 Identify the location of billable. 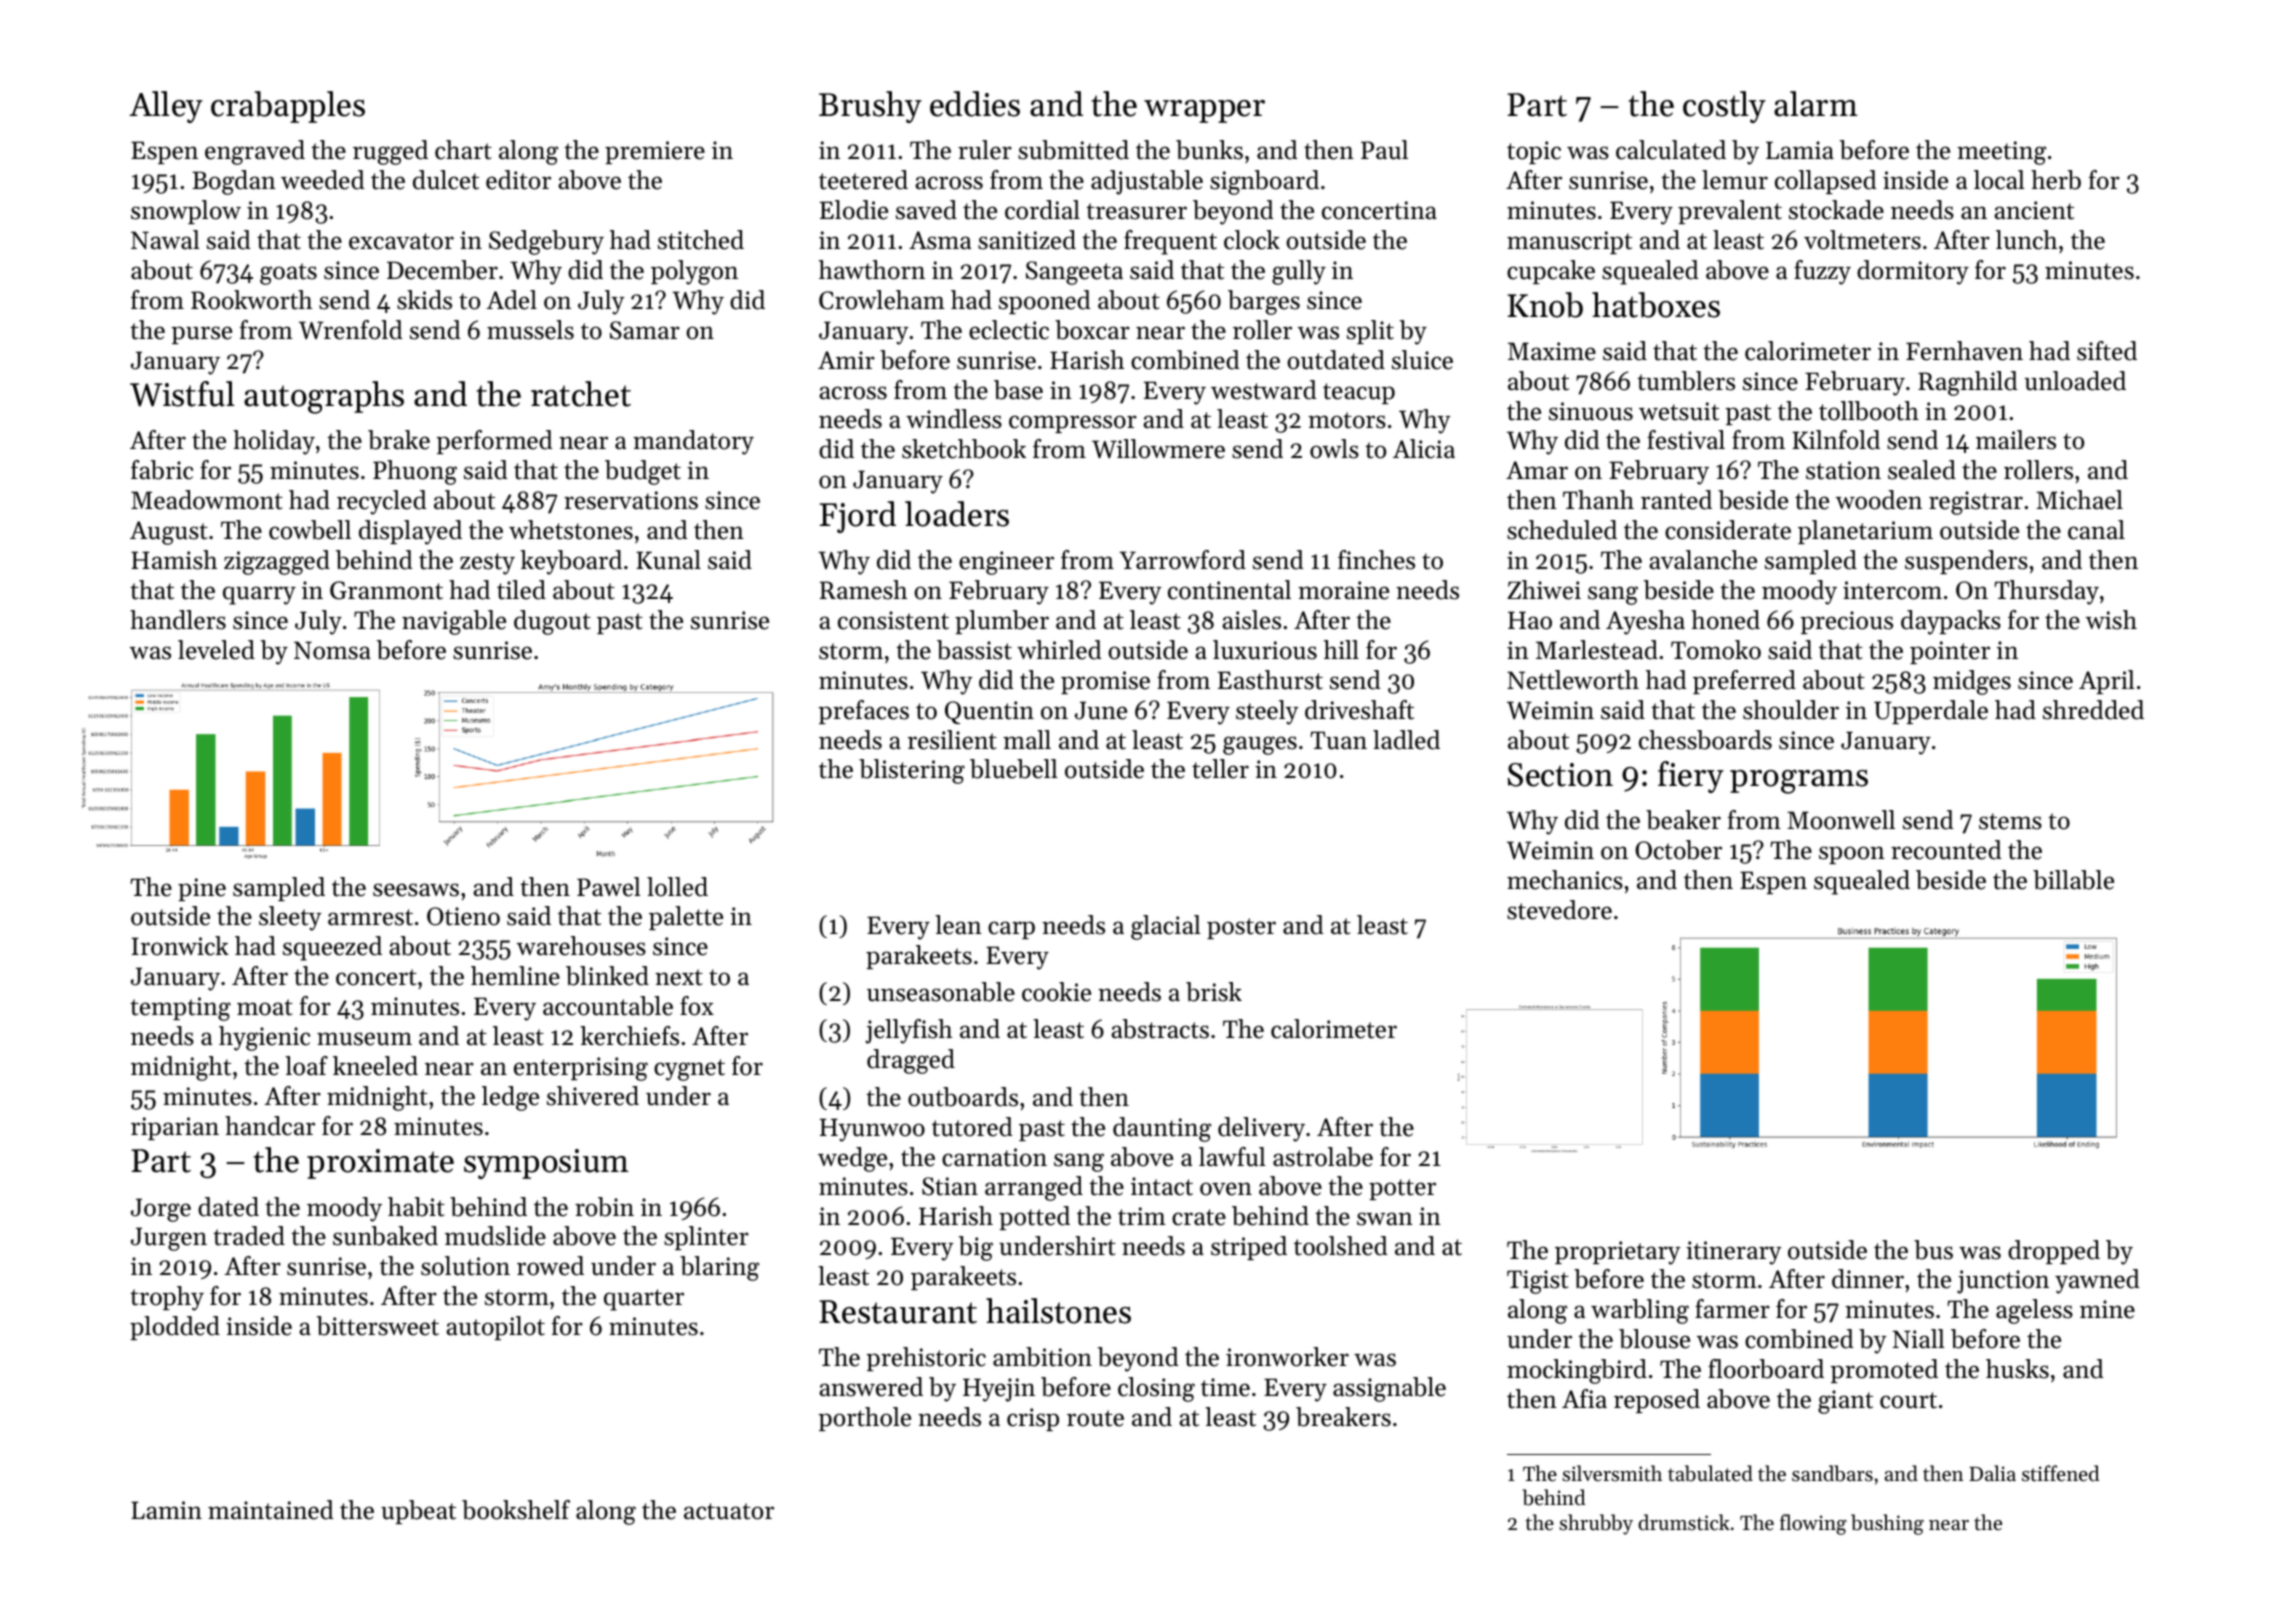
(2073, 880).
